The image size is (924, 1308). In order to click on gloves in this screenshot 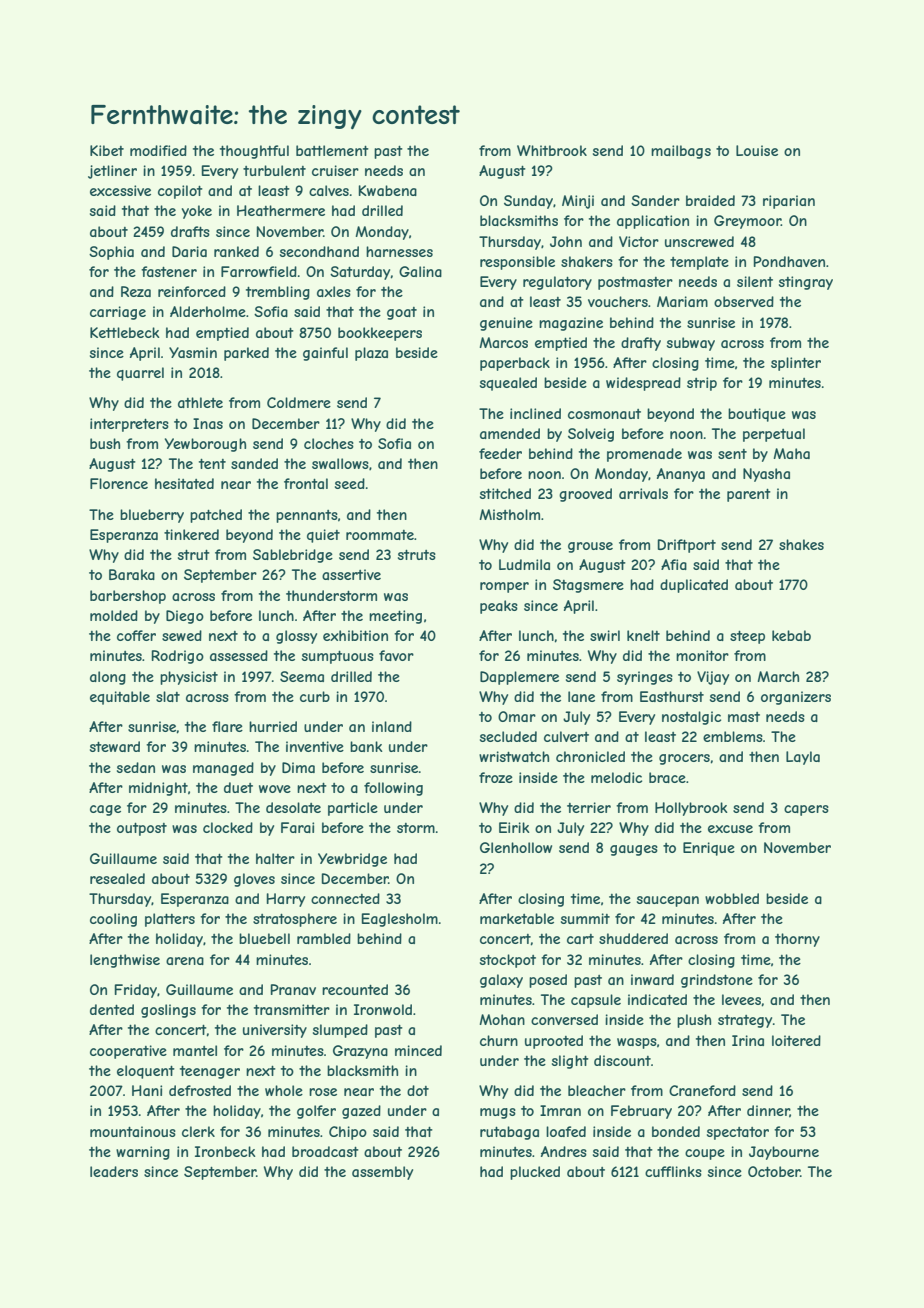, I will do `click(254, 880)`.
